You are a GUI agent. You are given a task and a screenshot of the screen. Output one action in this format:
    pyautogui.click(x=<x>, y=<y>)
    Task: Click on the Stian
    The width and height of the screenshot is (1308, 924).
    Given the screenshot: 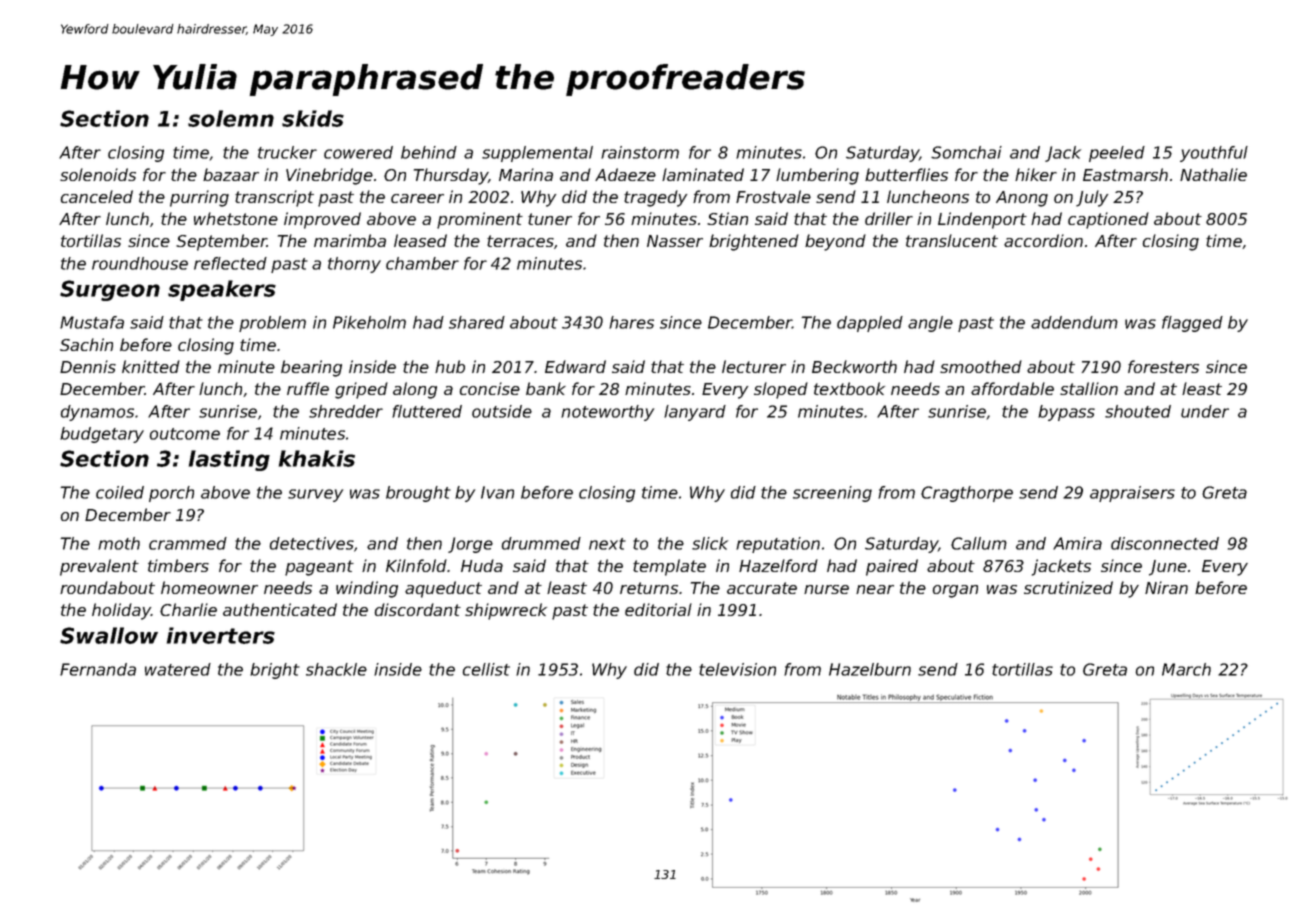 What is the action you would take?
    pyautogui.click(x=727, y=218)
